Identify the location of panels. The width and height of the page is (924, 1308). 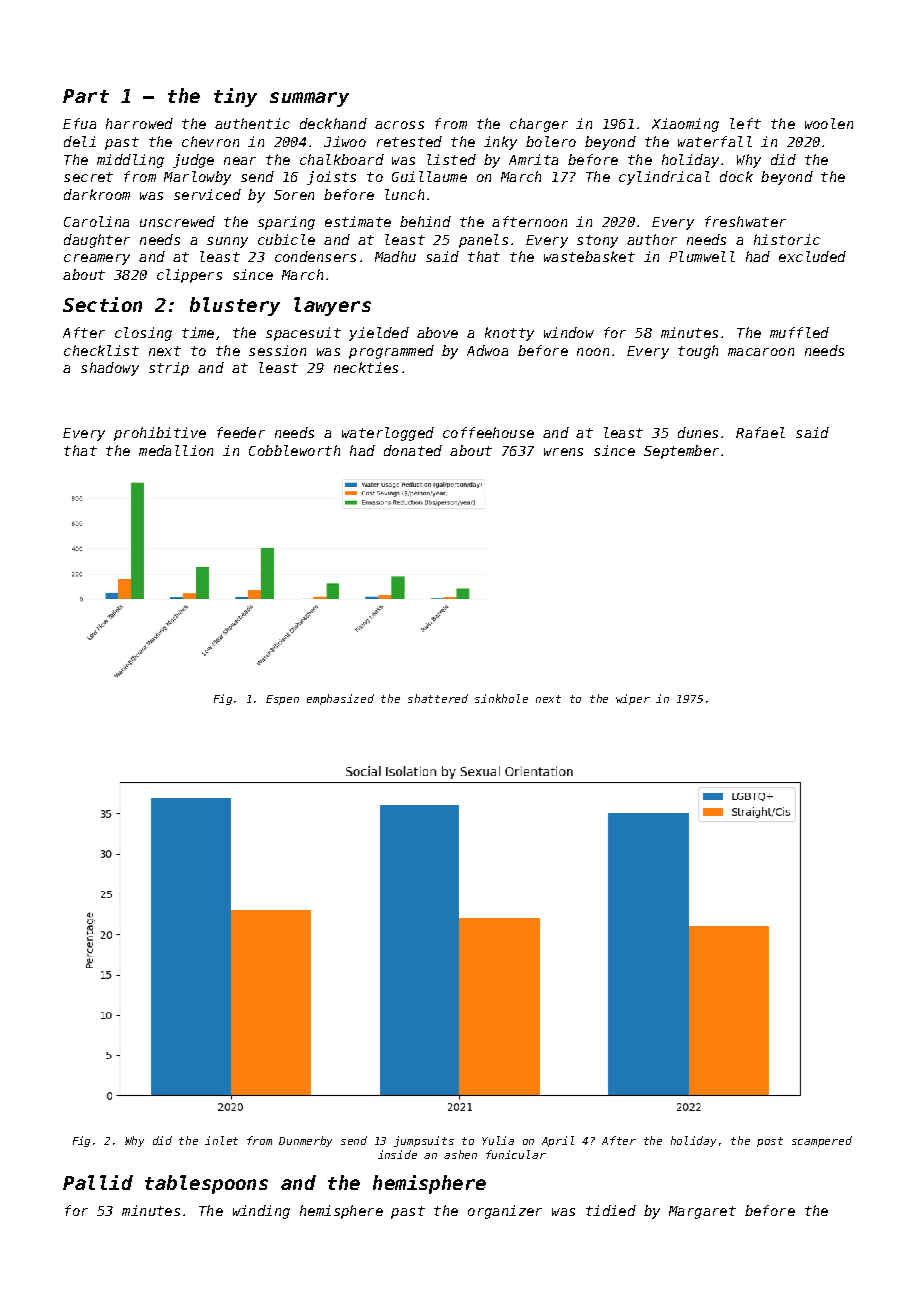
(483, 241).
